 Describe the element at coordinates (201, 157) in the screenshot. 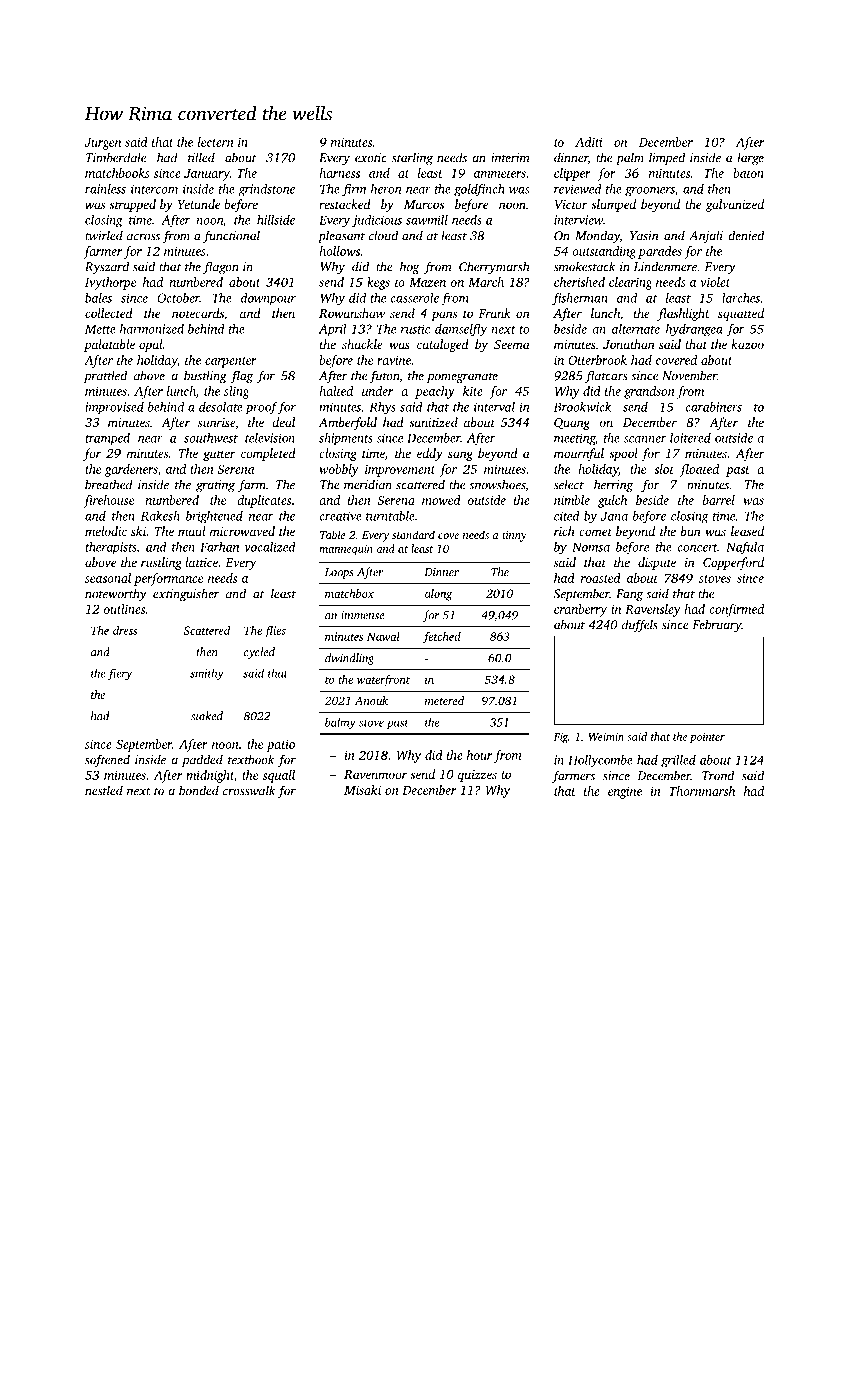

I see `tilled` at that location.
